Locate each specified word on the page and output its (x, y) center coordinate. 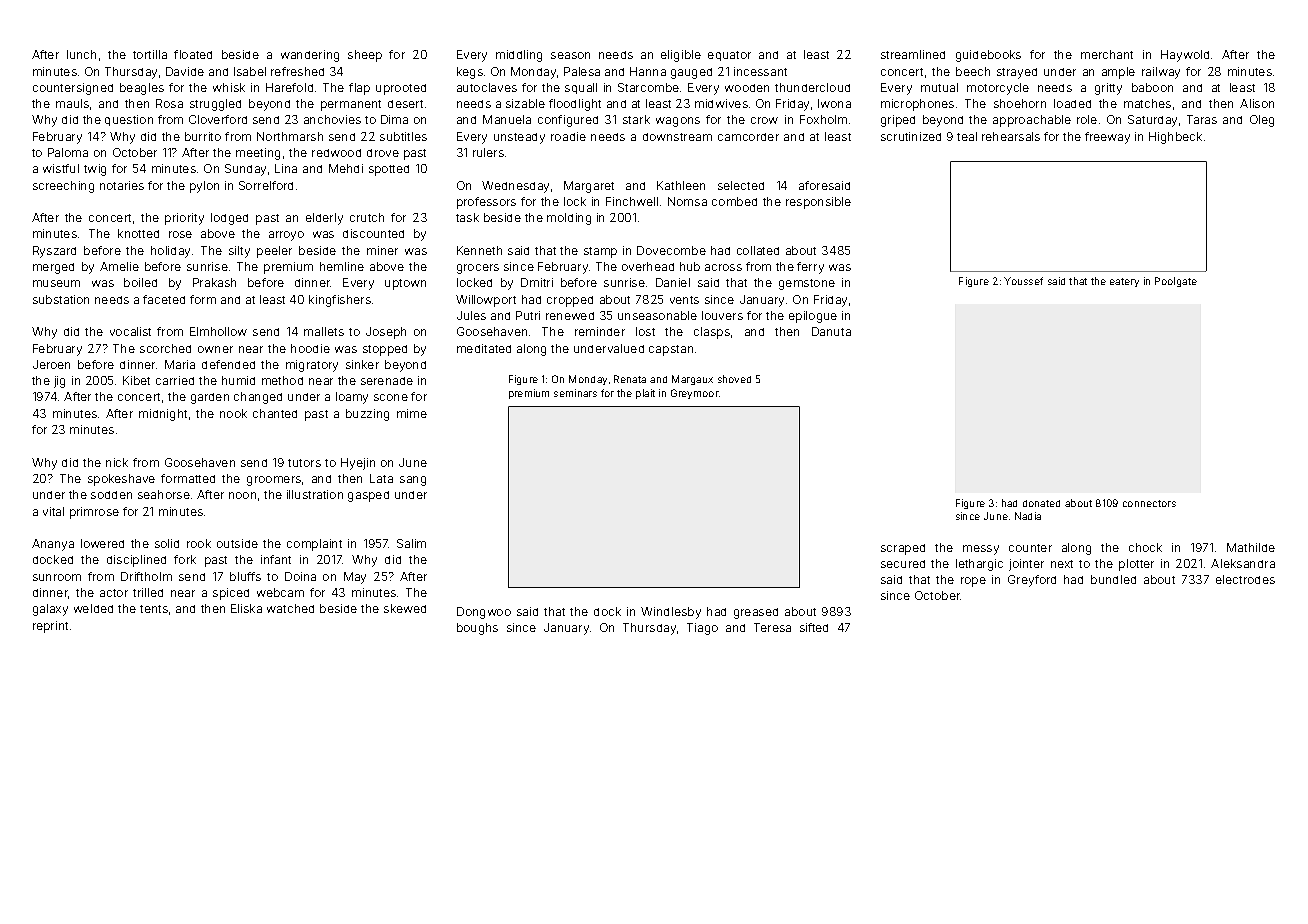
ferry (810, 268)
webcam (280, 592)
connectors (1149, 503)
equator (729, 56)
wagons (678, 122)
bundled (1113, 579)
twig (95, 170)
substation (61, 299)
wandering (310, 56)
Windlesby (671, 613)
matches (1147, 103)
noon (242, 495)
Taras (1202, 119)
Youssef (1023, 281)
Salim (411, 543)
